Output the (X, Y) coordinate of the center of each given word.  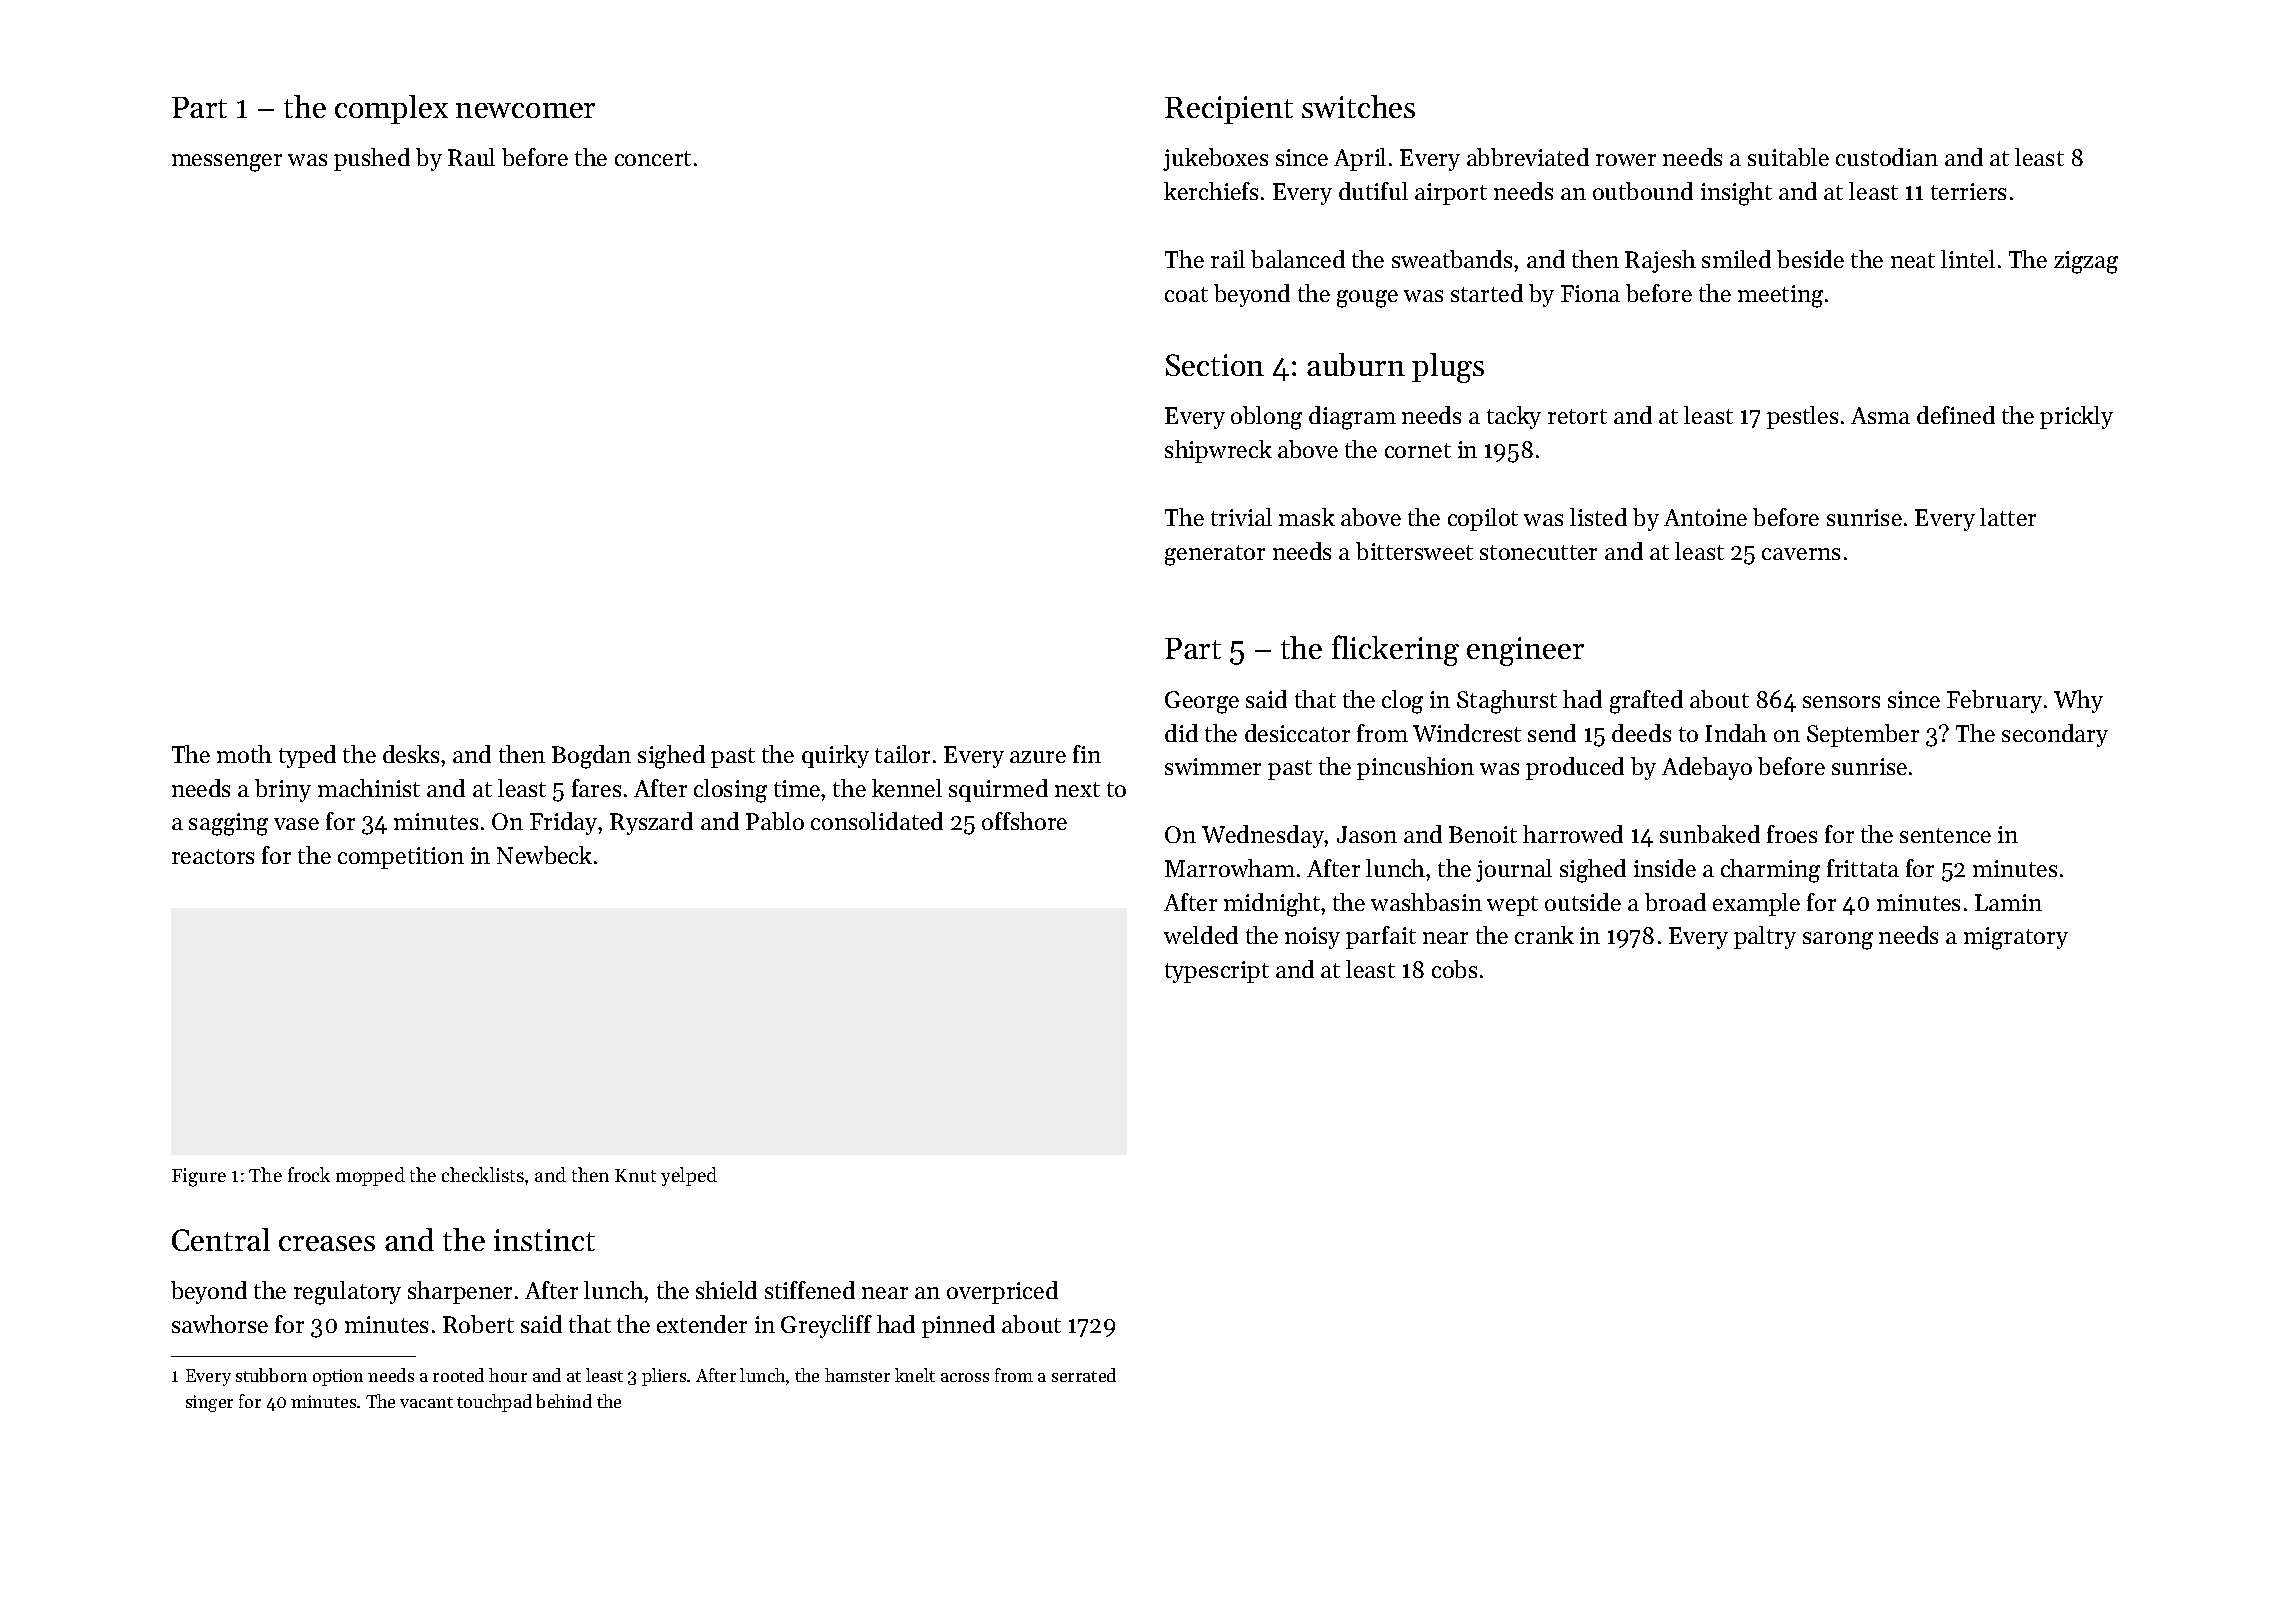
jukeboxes (1215, 159)
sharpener (460, 1292)
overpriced (1002, 1292)
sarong (1838, 941)
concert (653, 158)
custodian (1887, 157)
